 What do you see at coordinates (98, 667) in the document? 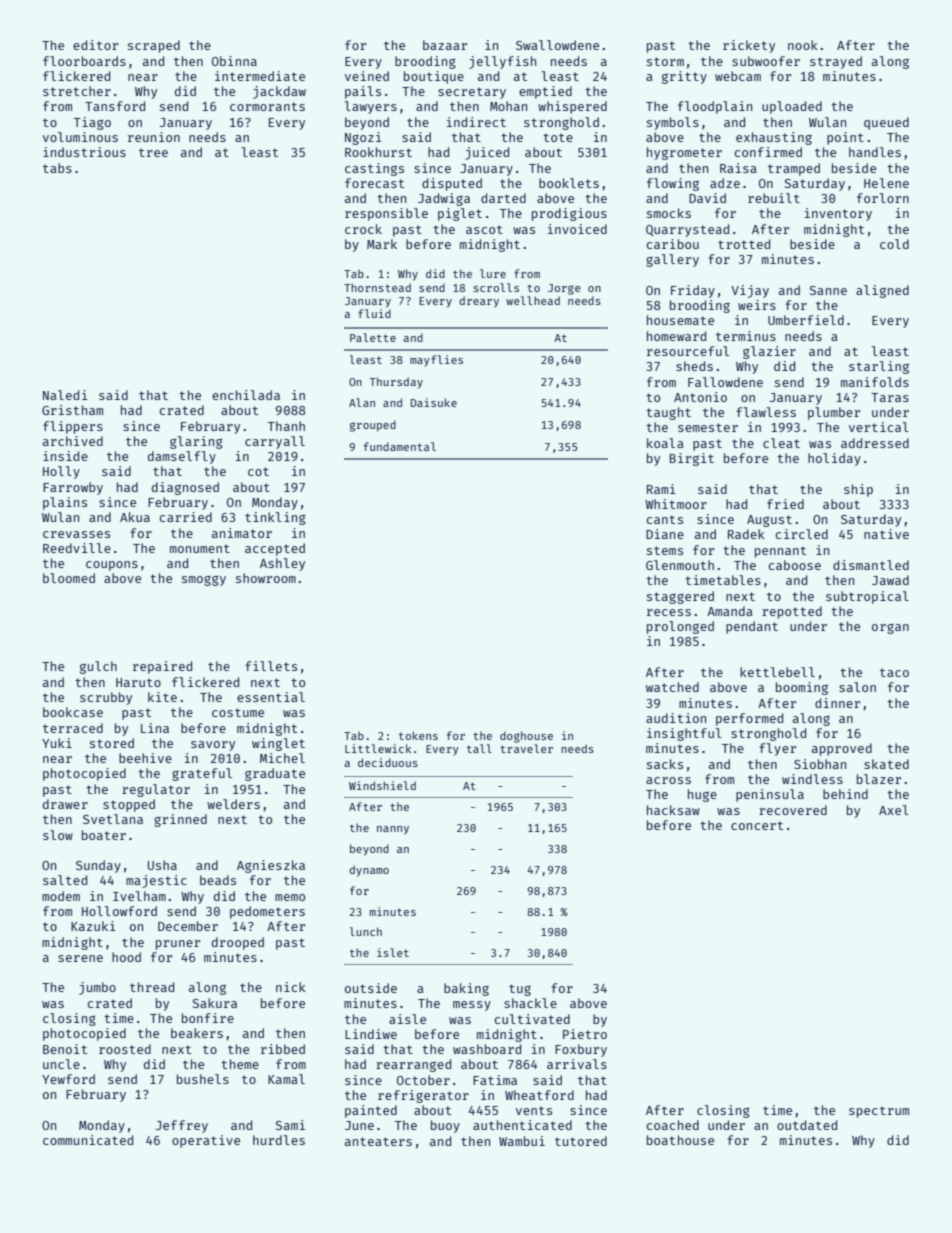
I see `gulch` at bounding box center [98, 667].
